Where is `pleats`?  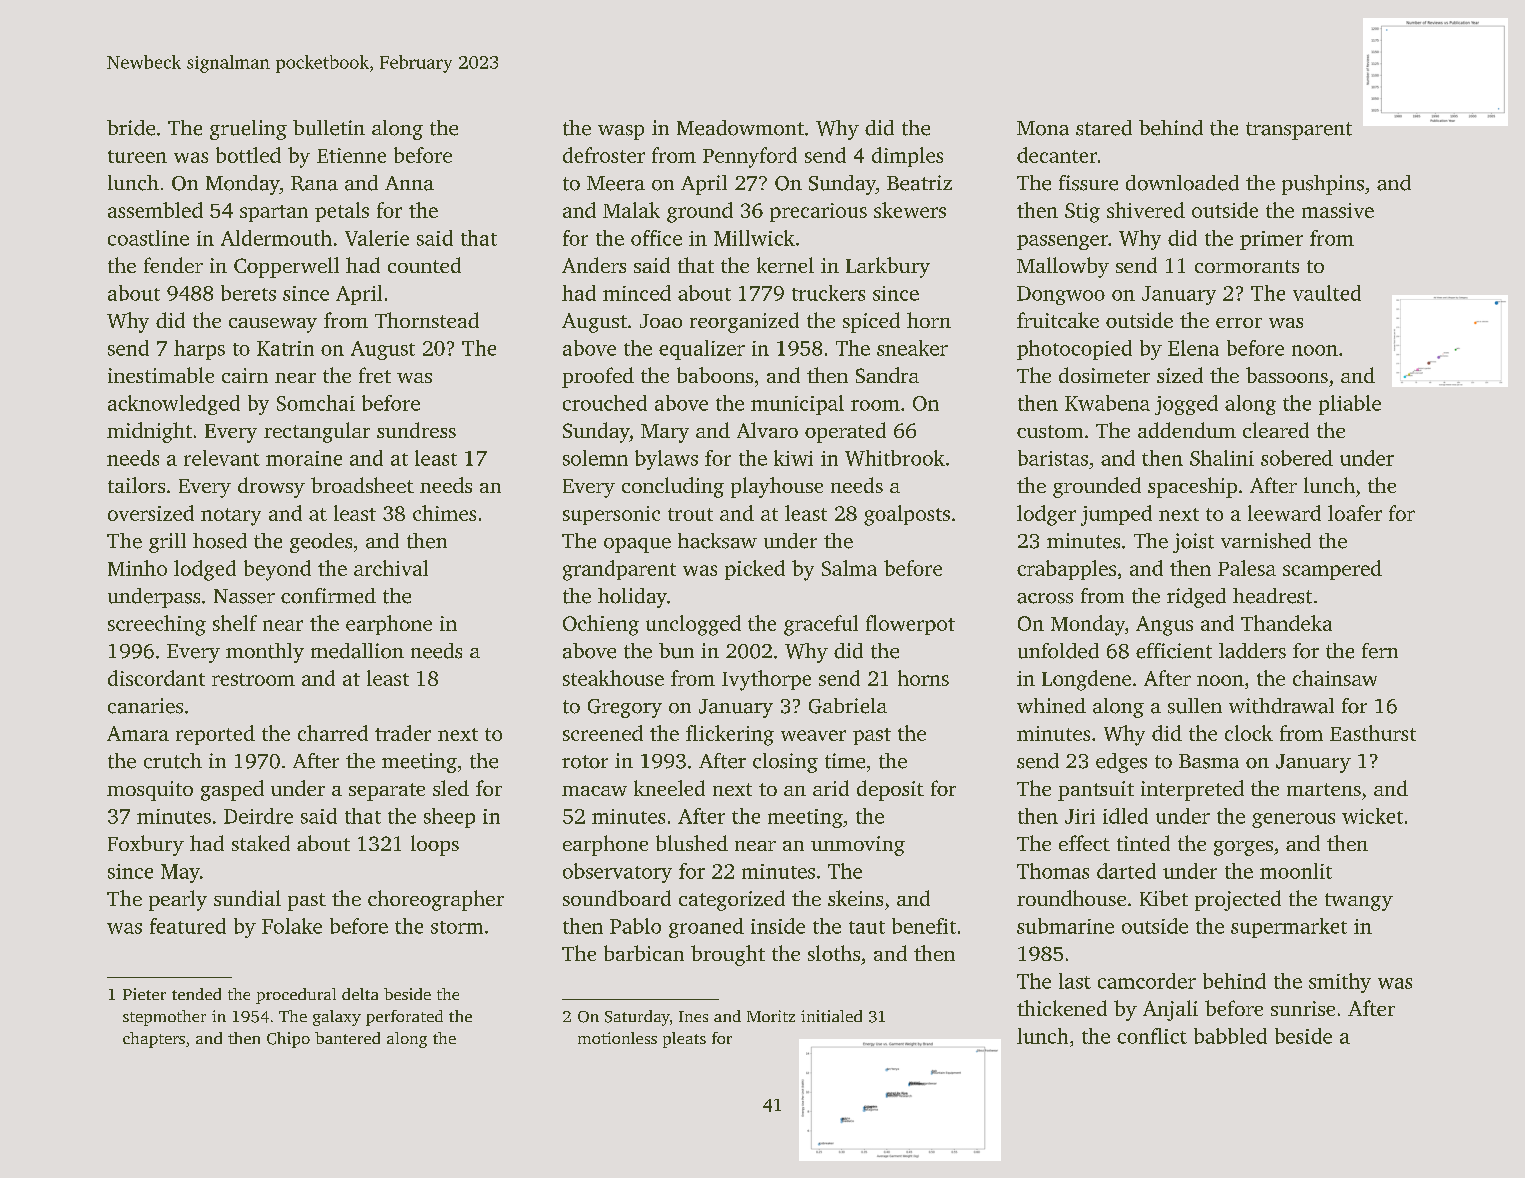
pleats is located at coordinates (684, 1040).
